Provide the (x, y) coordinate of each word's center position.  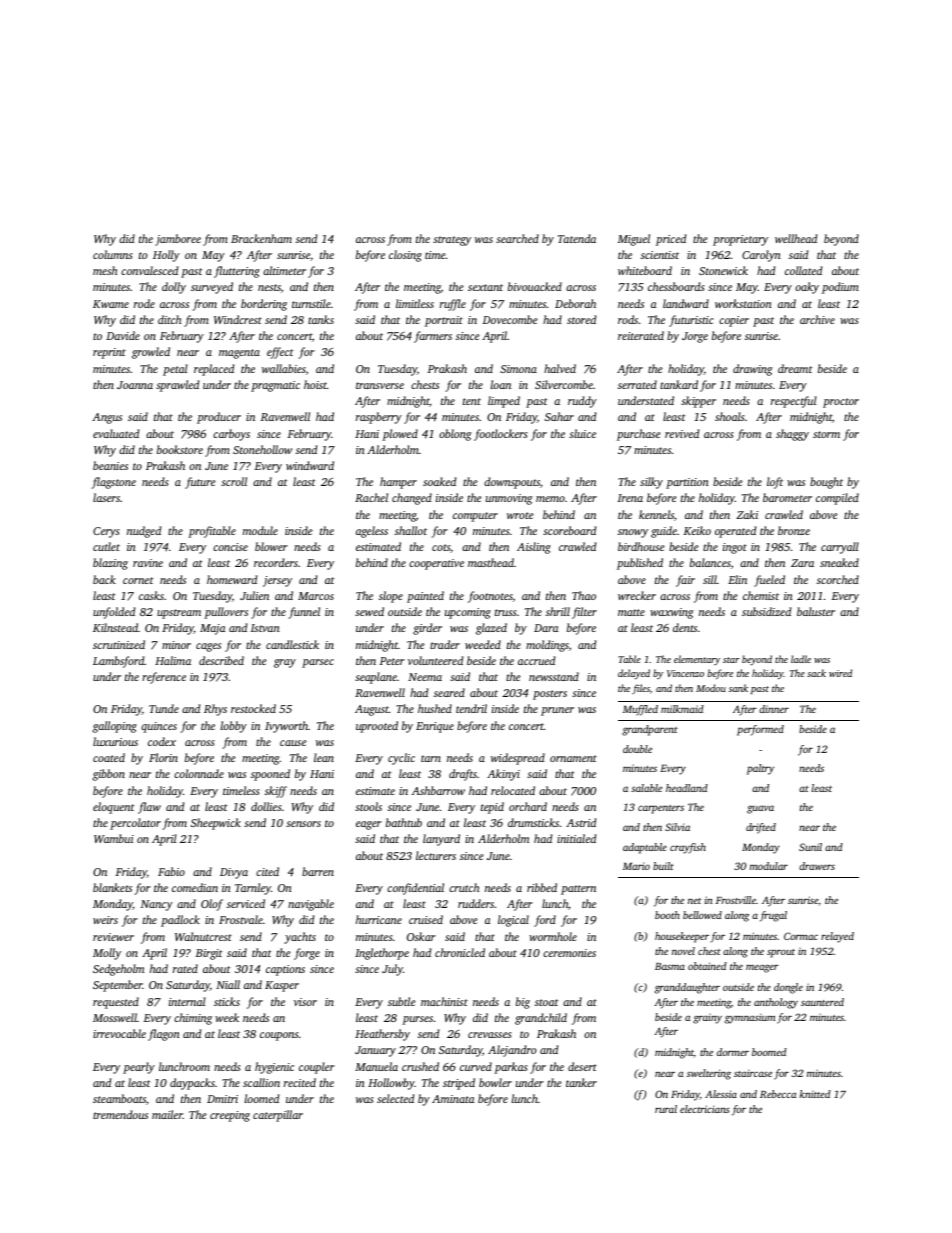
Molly (107, 954)
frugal (773, 916)
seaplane (376, 678)
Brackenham (261, 238)
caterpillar (278, 1116)
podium (840, 288)
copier (734, 321)
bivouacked (535, 286)
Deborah (575, 303)
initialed (576, 838)
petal (175, 370)
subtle (402, 1001)
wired (840, 673)
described (221, 660)
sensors (303, 824)
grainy (707, 1018)
